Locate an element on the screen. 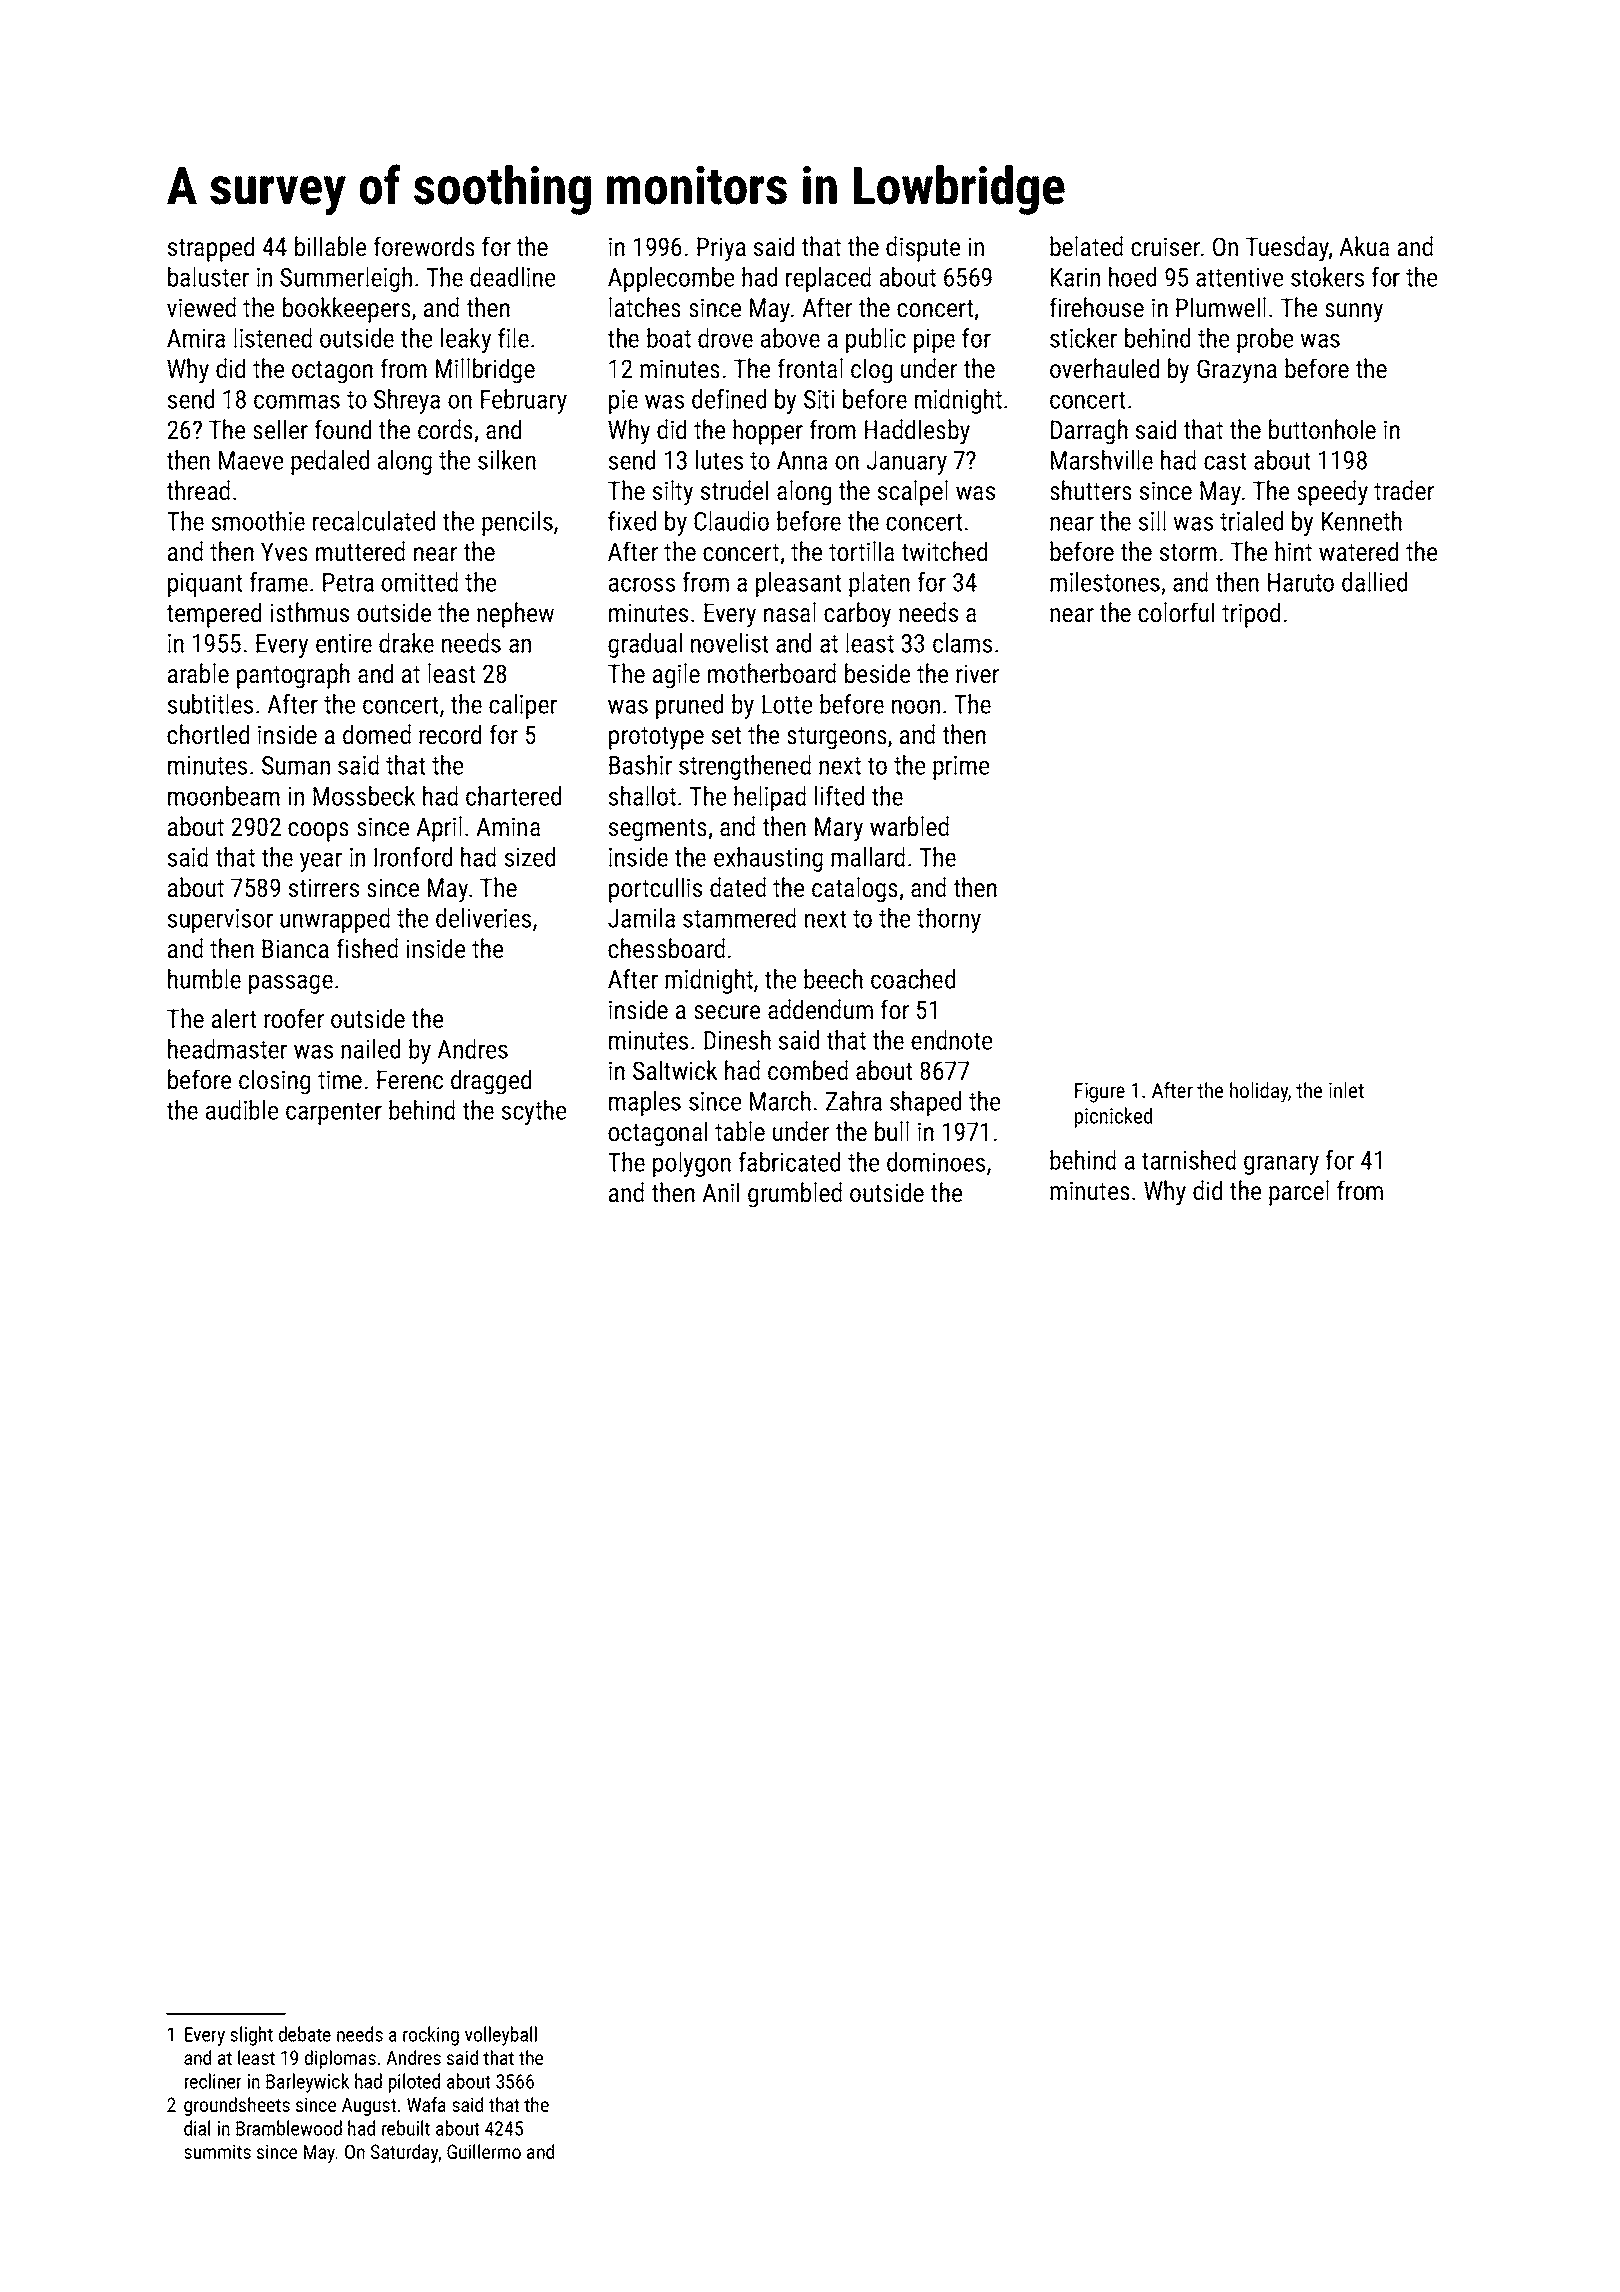  parcel is located at coordinates (1299, 1193).
